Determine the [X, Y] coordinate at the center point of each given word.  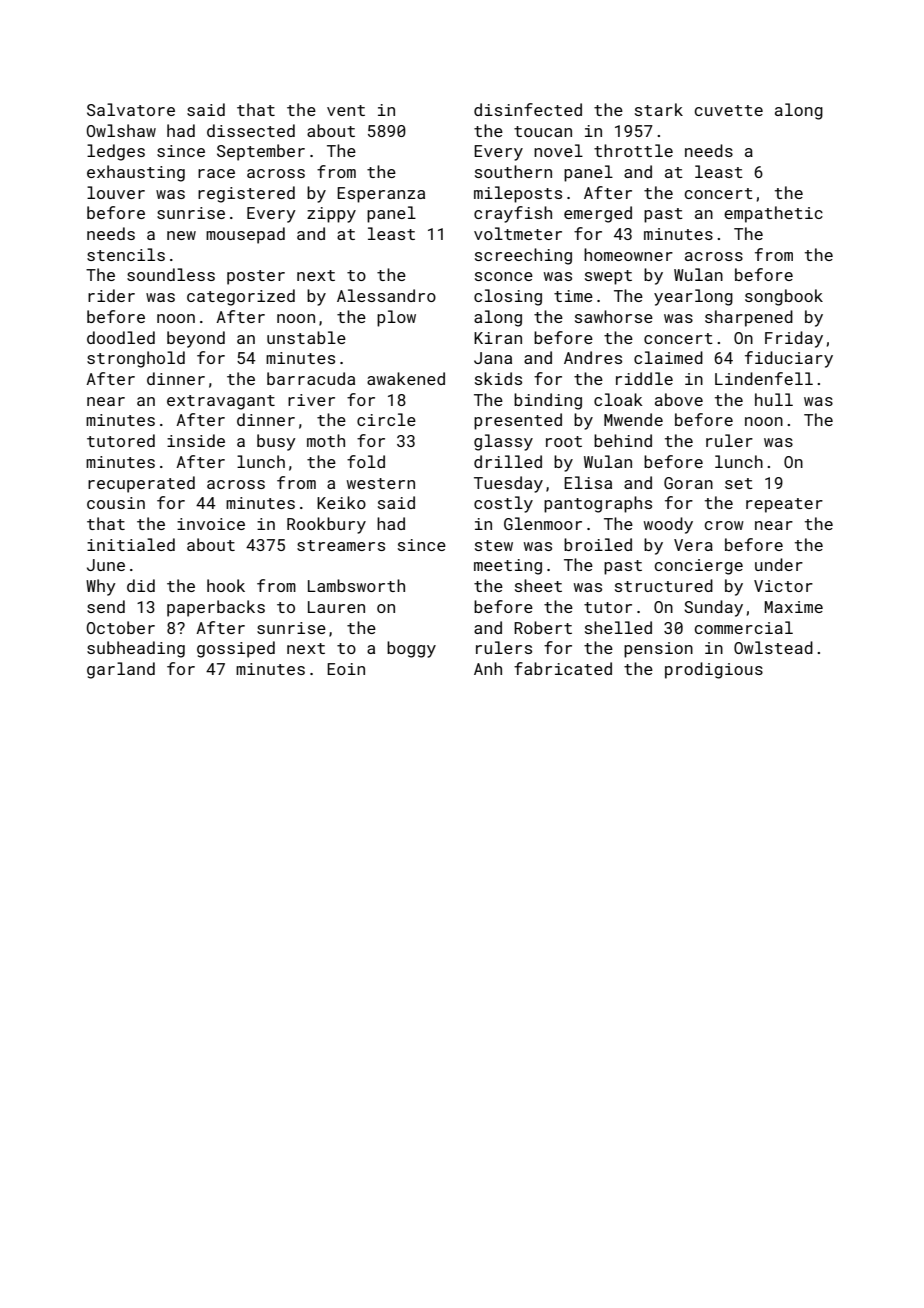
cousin [116, 503]
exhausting [136, 173]
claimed [668, 357]
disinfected [528, 109]
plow [396, 318]
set [739, 483]
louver [116, 192]
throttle [633, 150]
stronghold [136, 359]
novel [558, 150]
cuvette [728, 110]
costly [503, 504]
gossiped [236, 649]
